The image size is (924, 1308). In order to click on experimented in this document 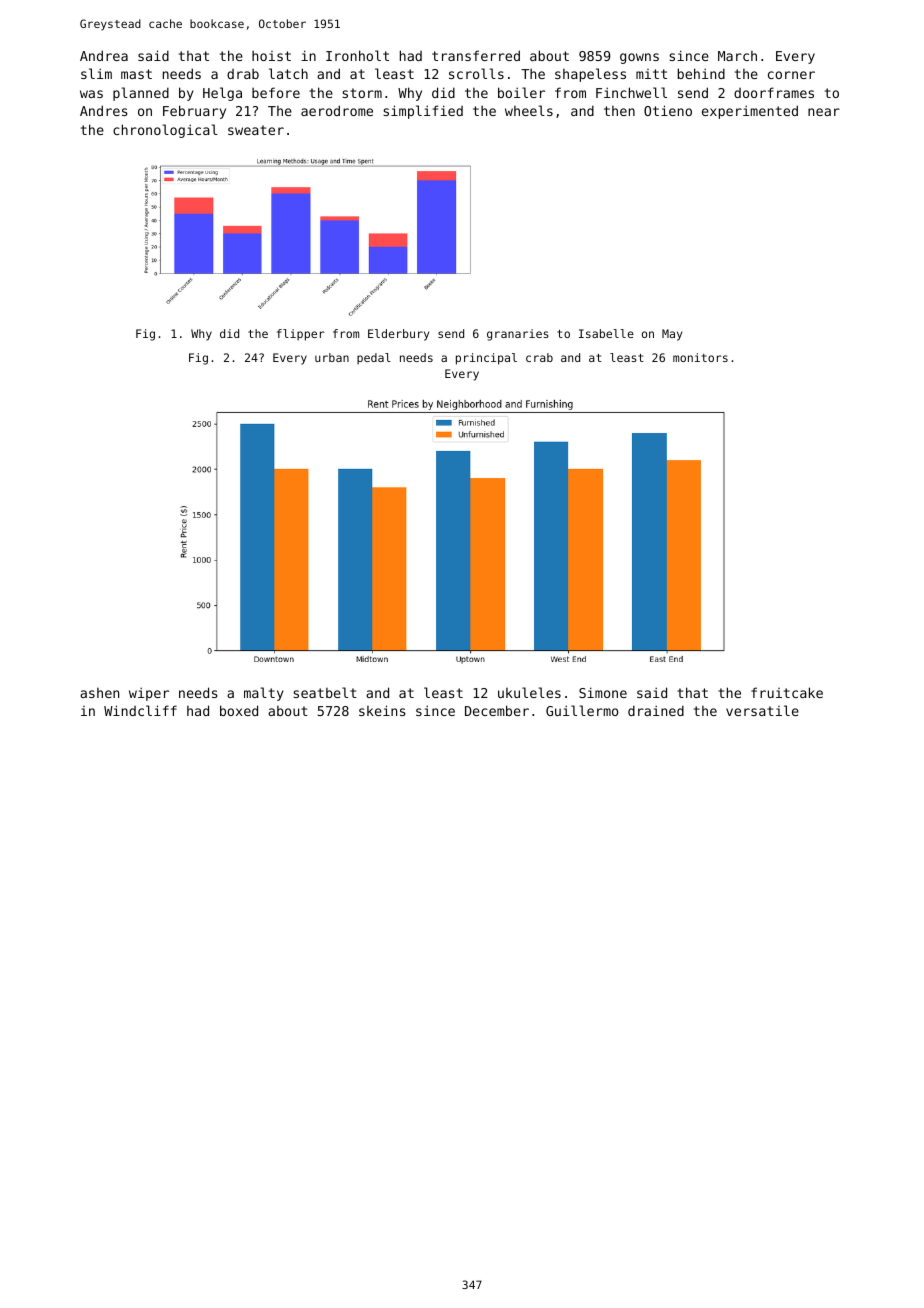, I will do `click(750, 112)`.
